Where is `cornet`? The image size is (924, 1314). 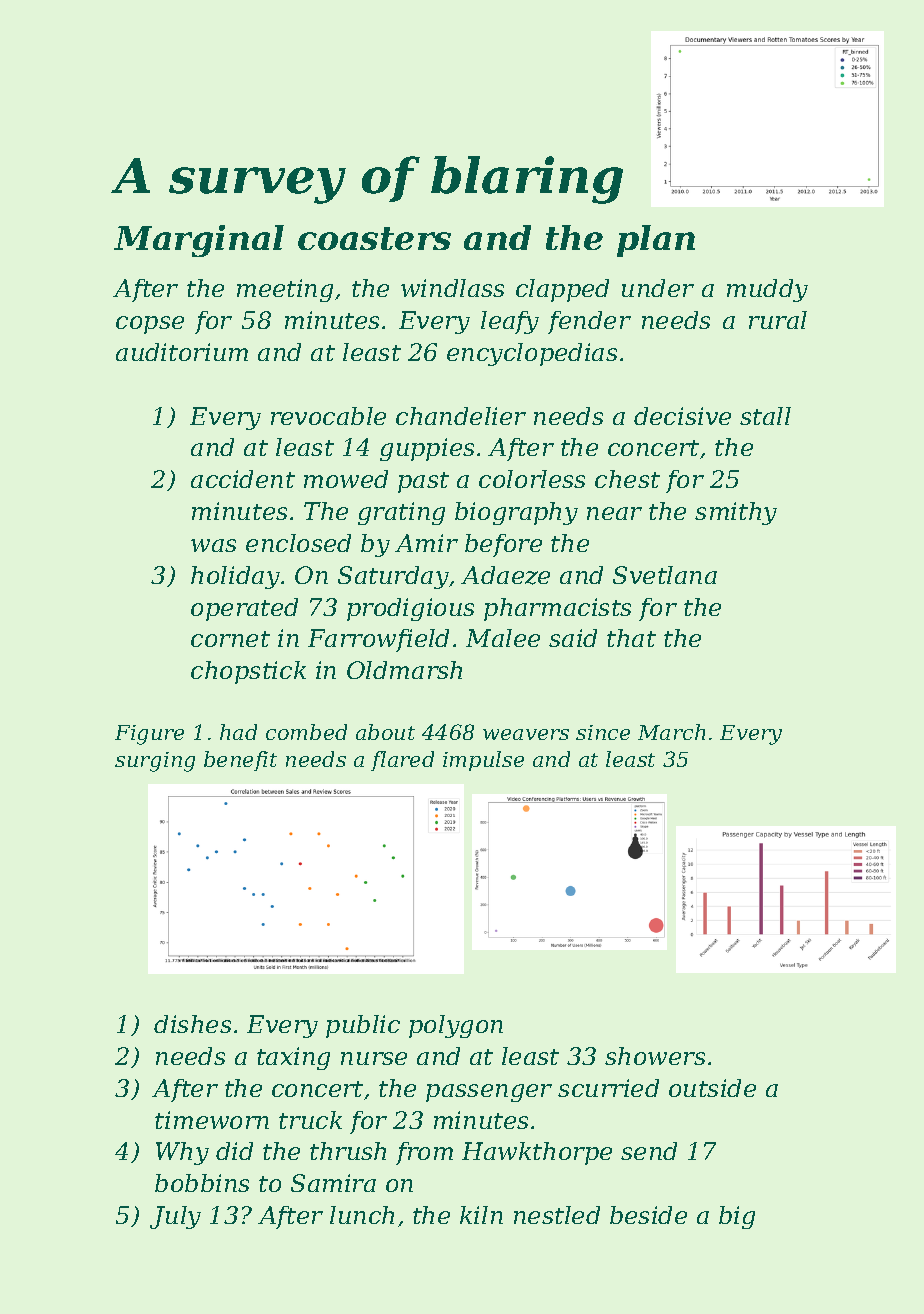 cornet is located at coordinates (230, 639).
